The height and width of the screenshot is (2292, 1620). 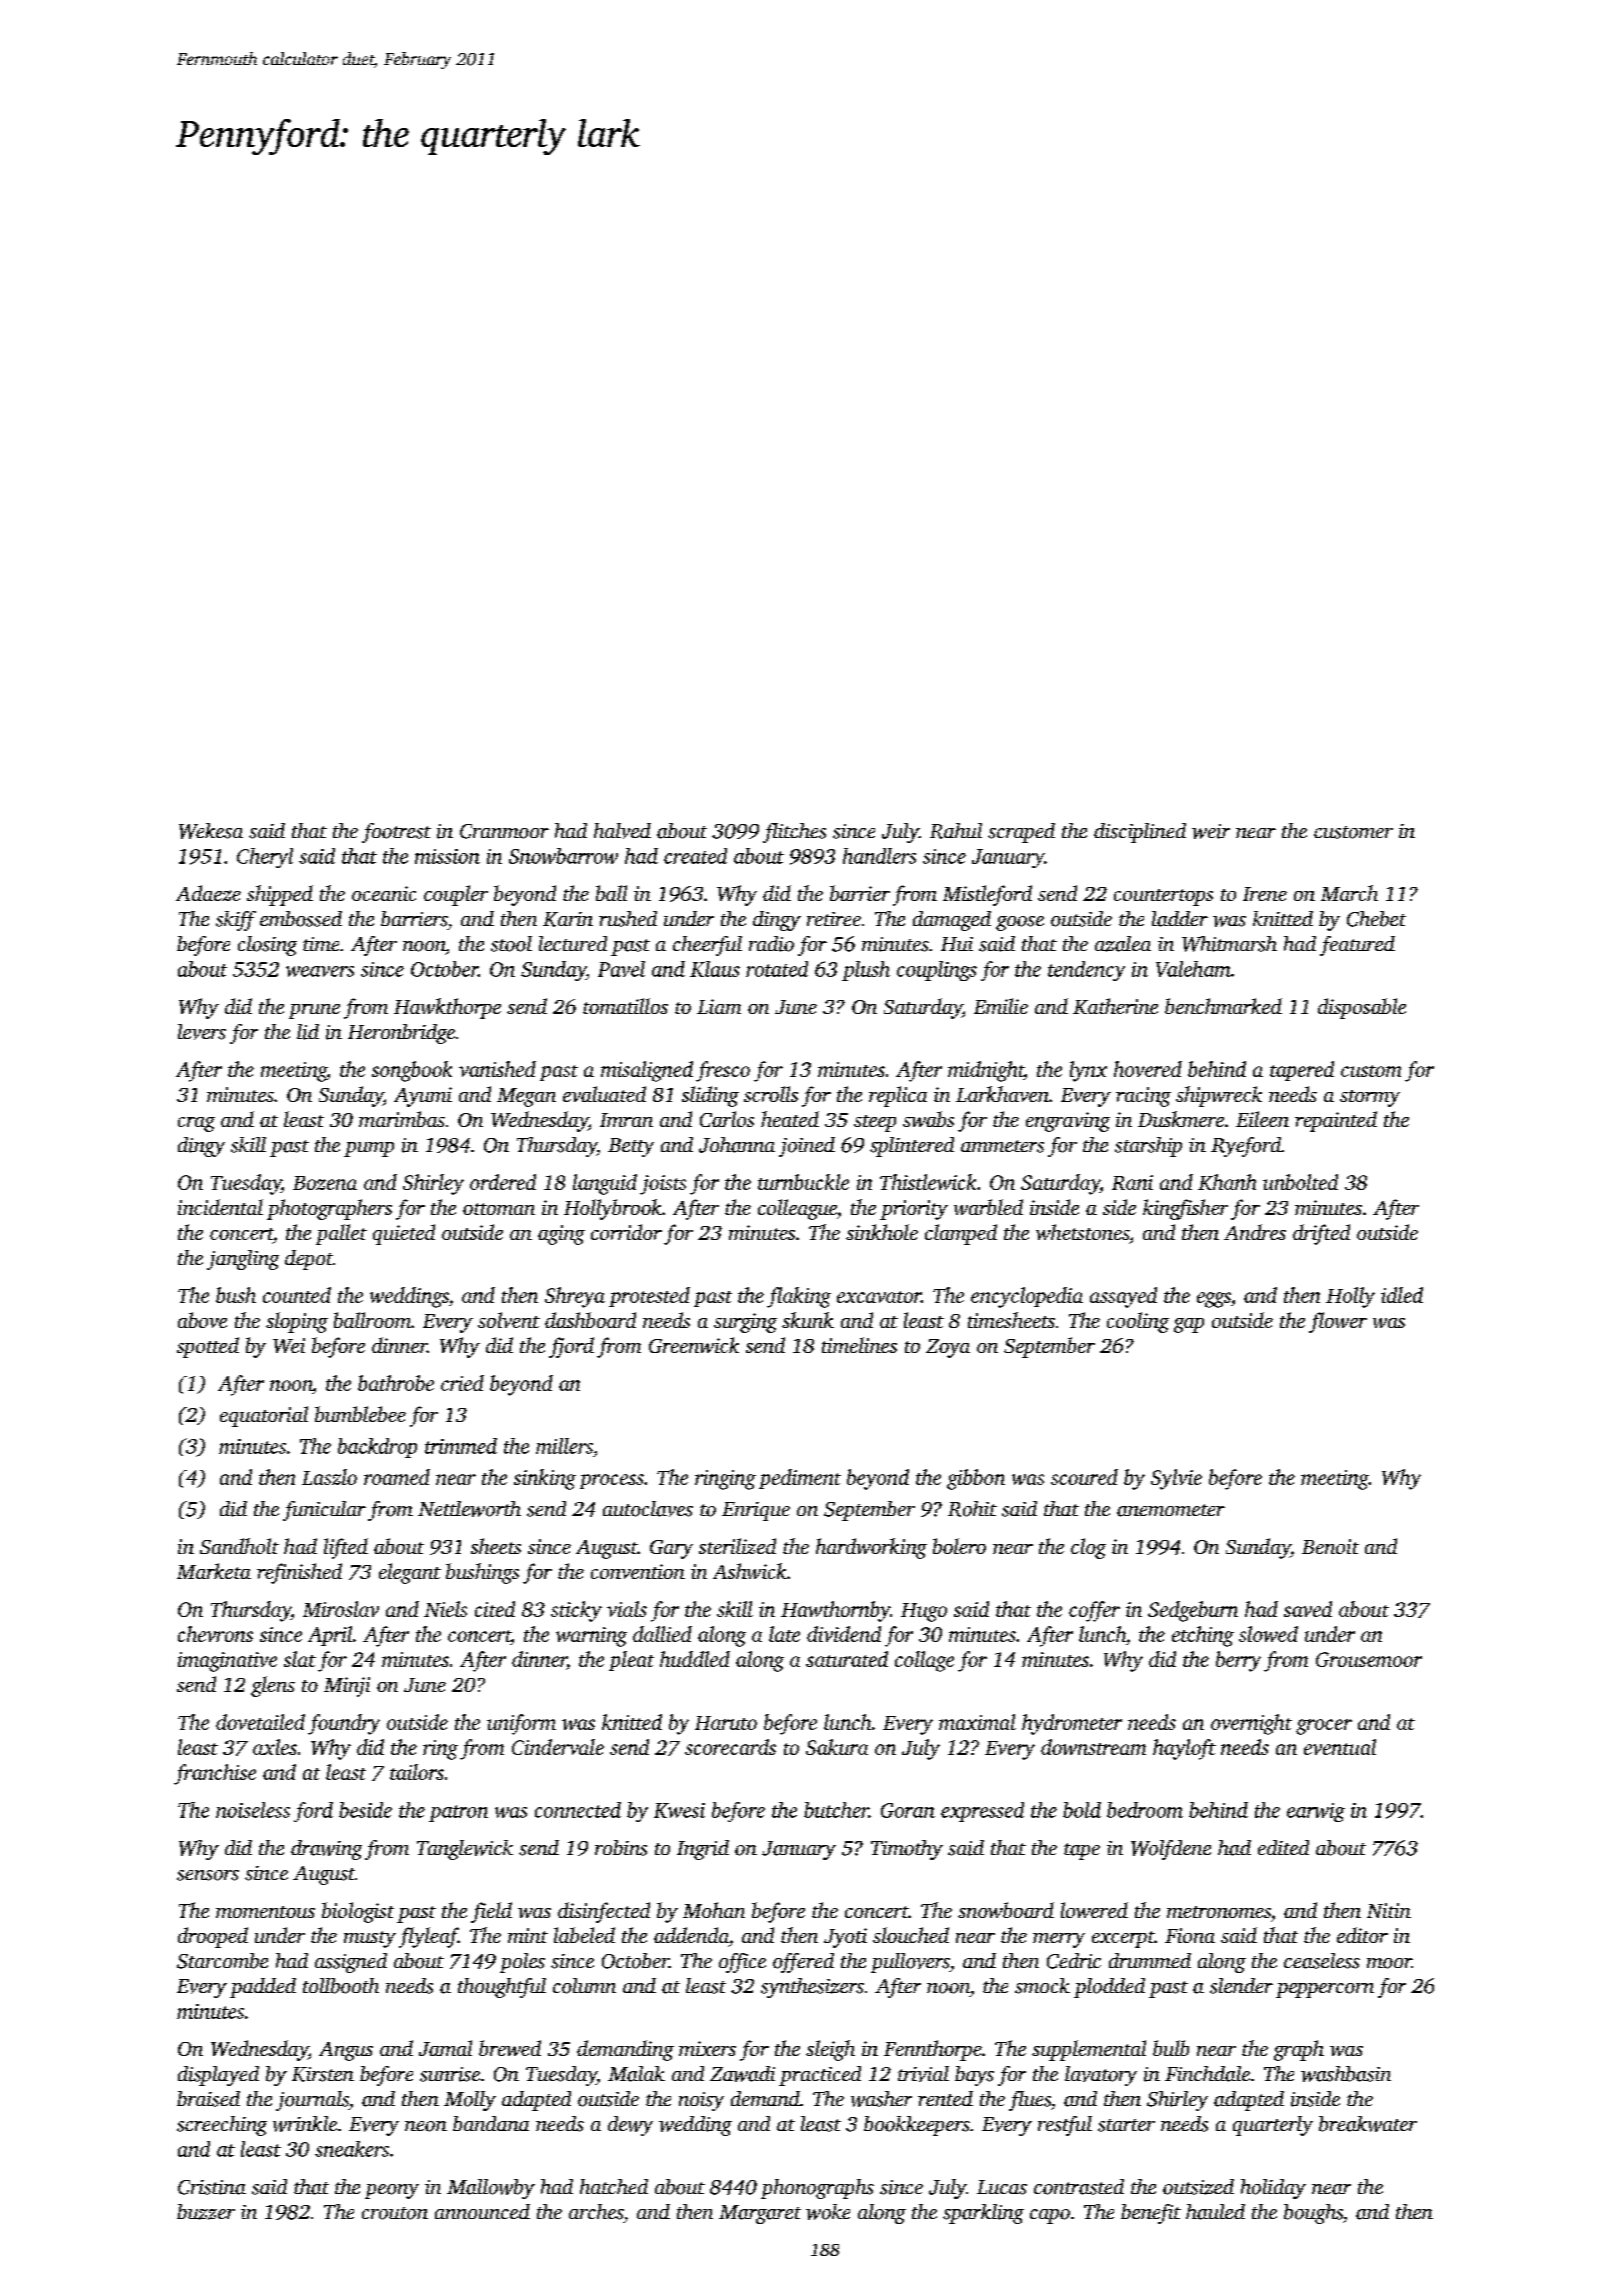 What do you see at coordinates (344, 1724) in the screenshot?
I see `foundry` at bounding box center [344, 1724].
